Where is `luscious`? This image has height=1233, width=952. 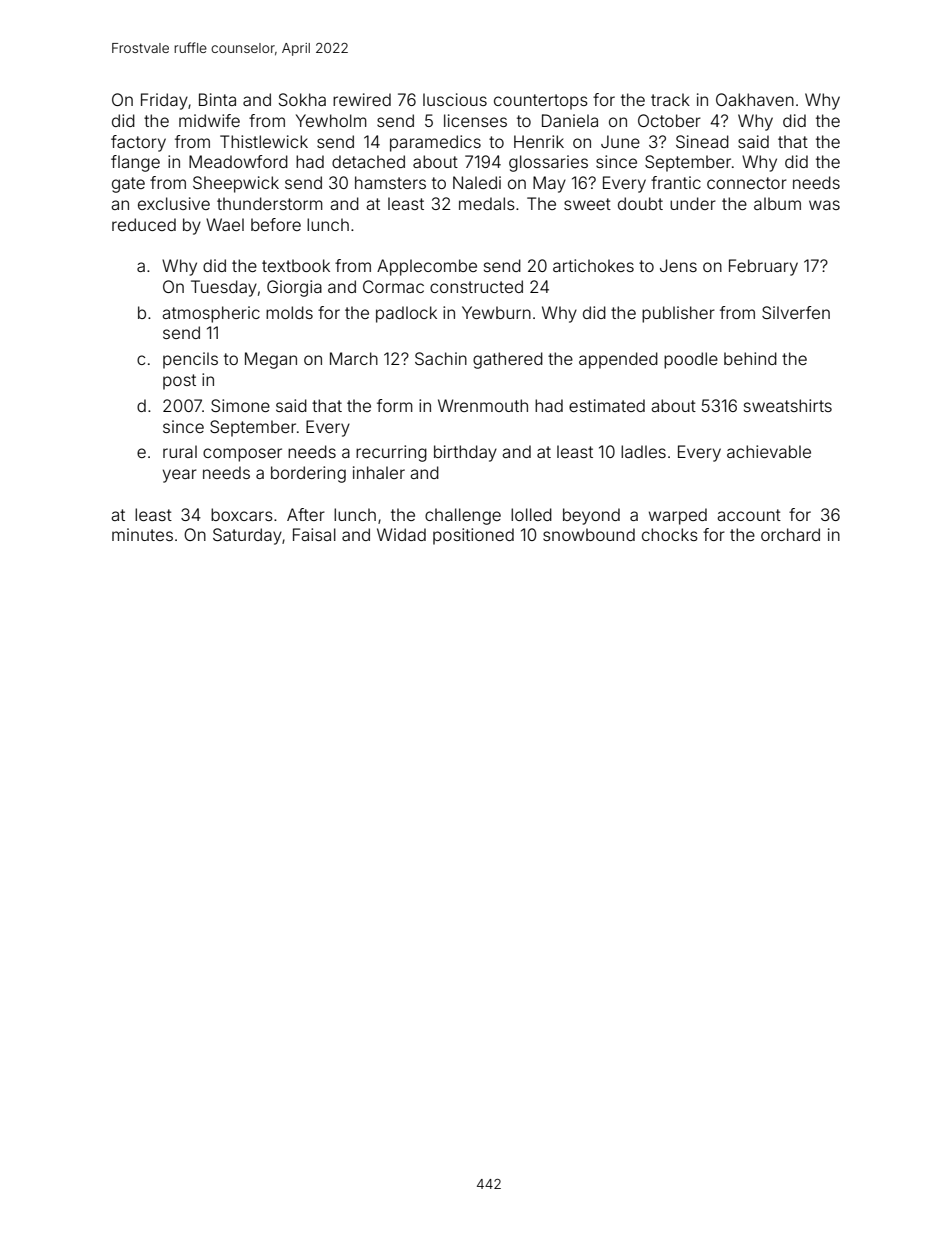
luscious is located at coordinates (455, 99).
